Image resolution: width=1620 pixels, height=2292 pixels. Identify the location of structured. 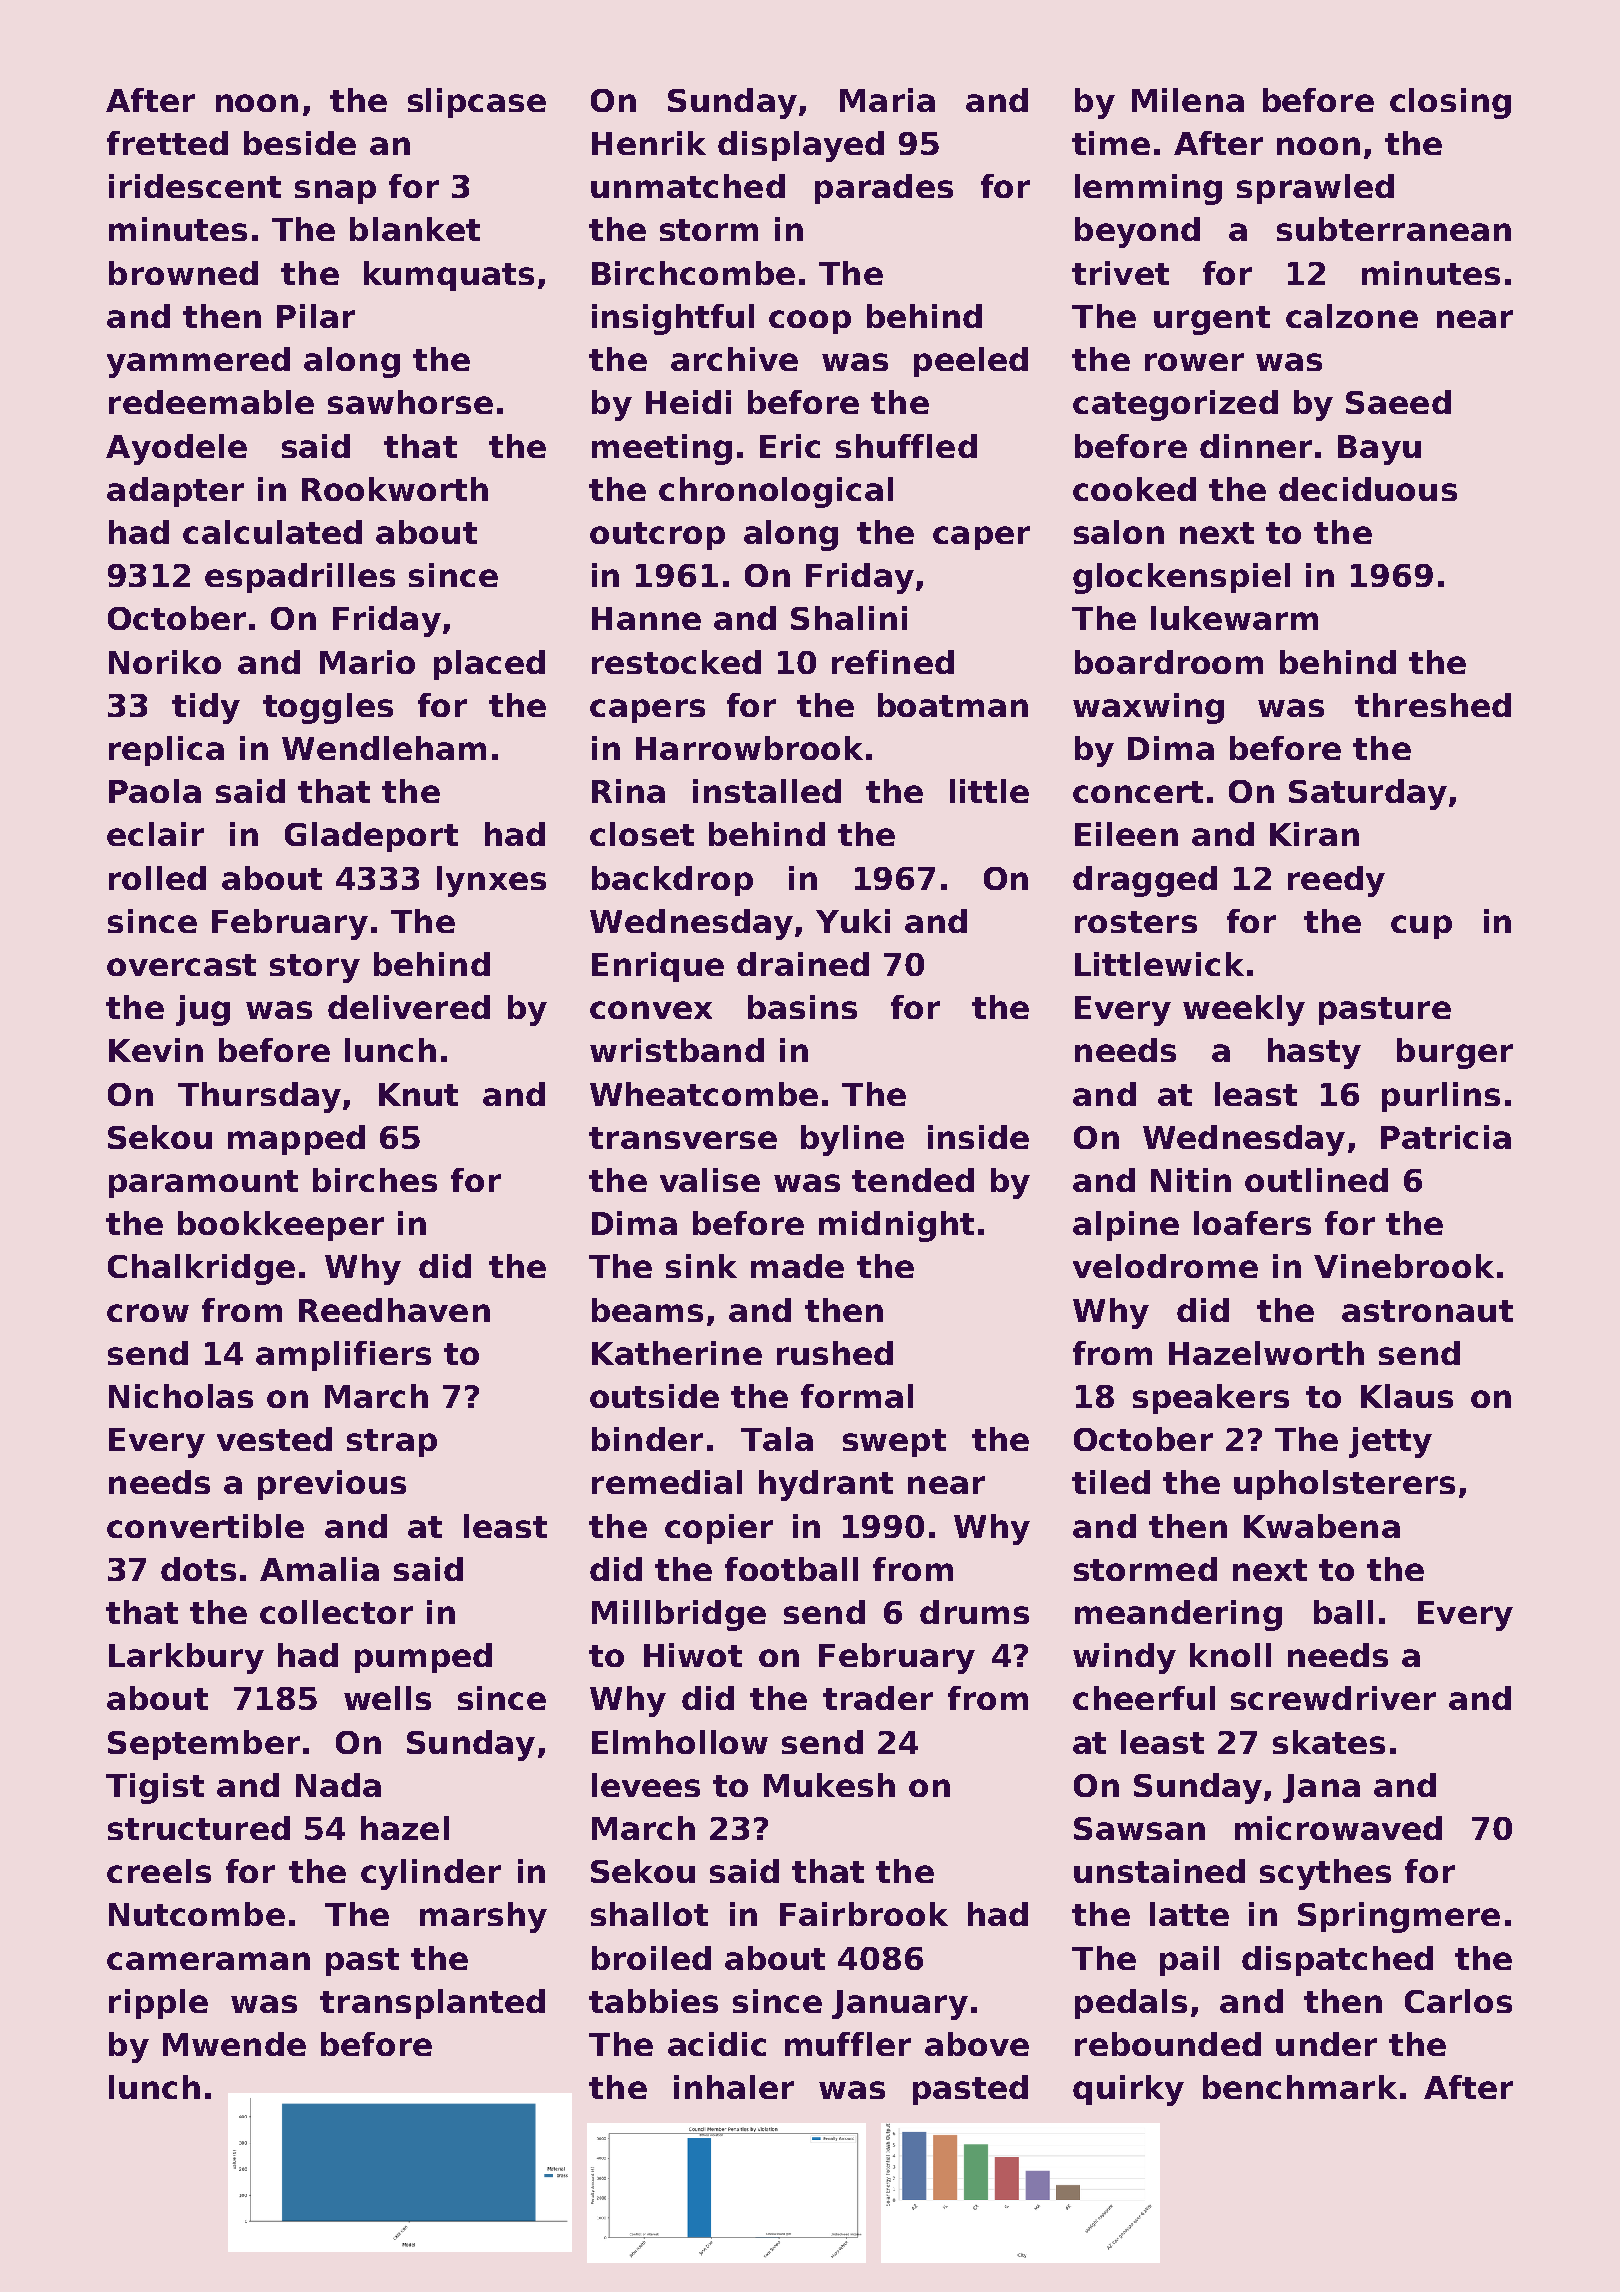
(199, 1828).
